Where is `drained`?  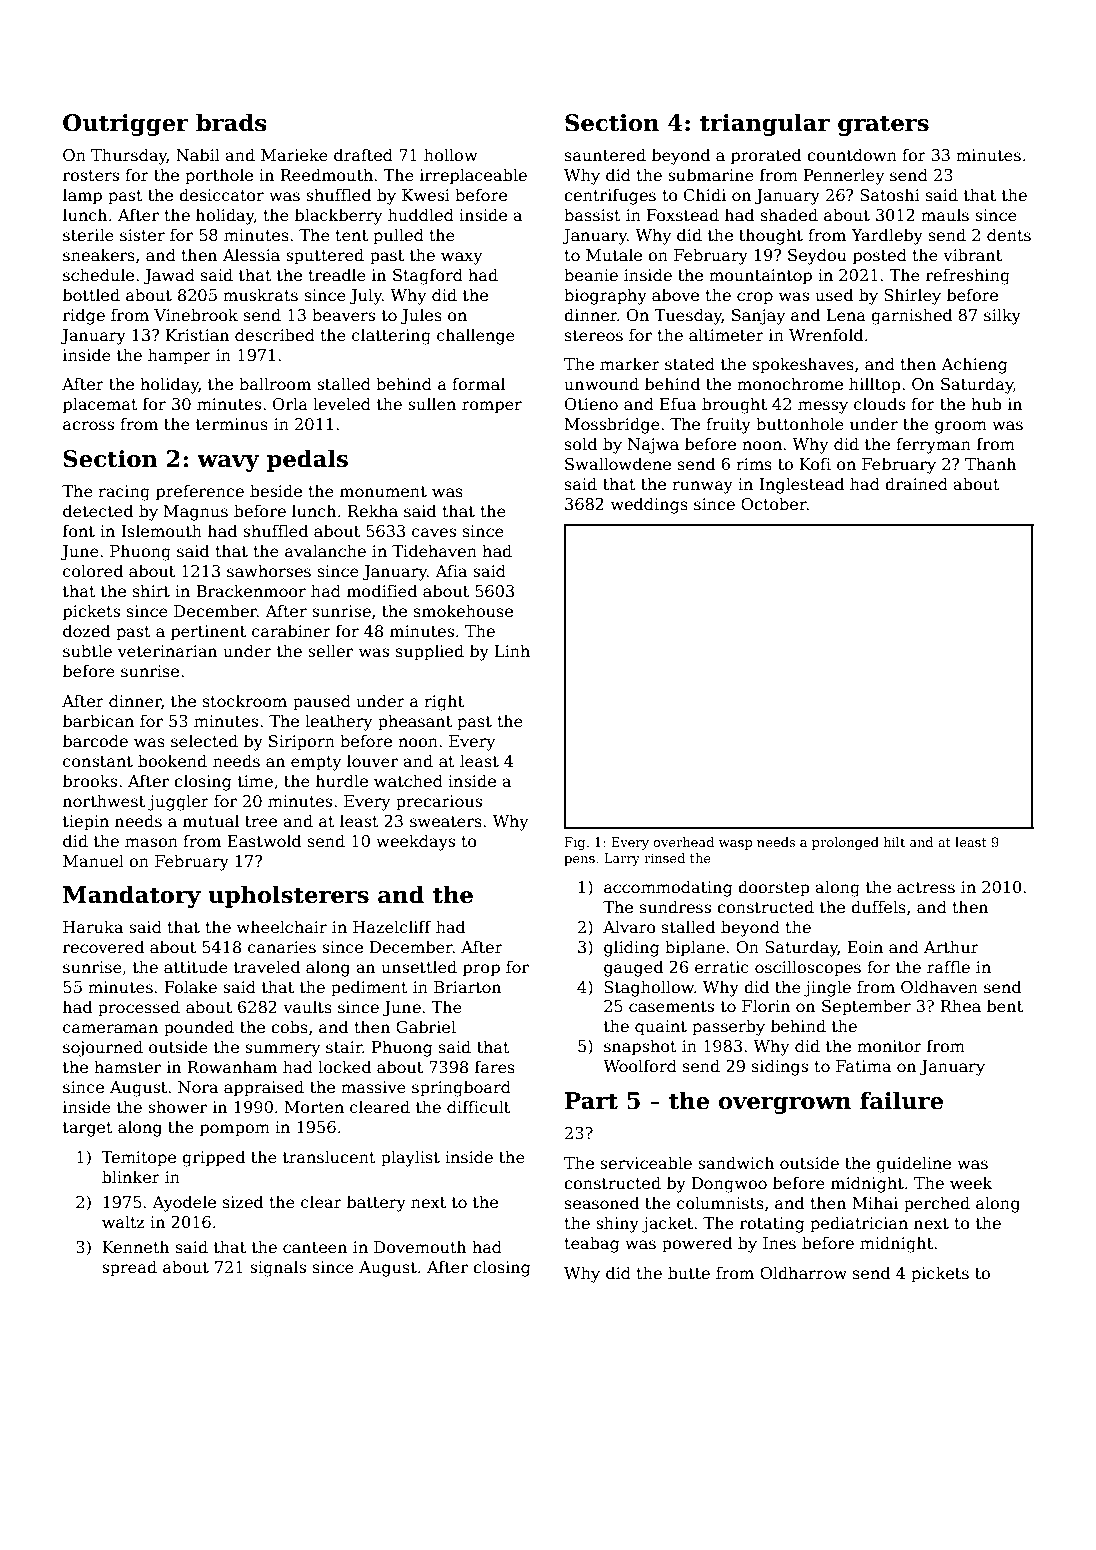 drained is located at coordinates (916, 483).
